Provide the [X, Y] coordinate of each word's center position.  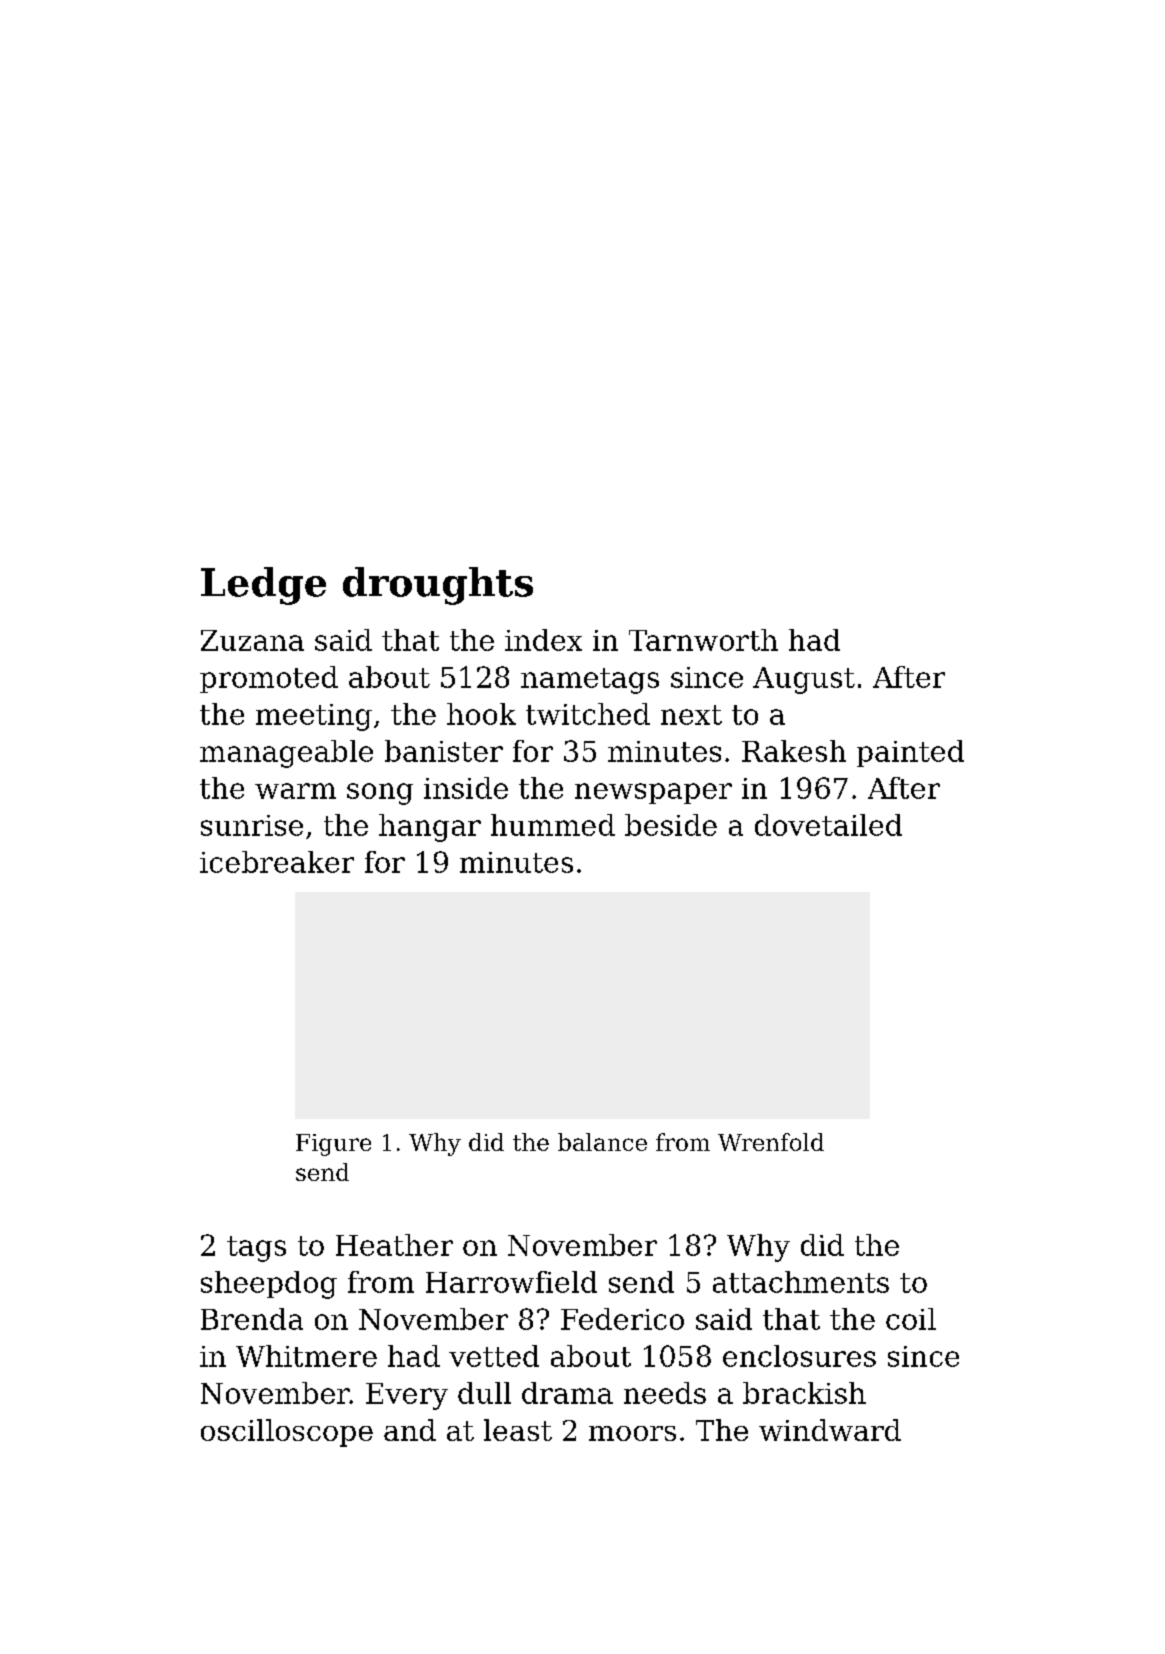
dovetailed [828, 825]
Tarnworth [703, 640]
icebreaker [277, 862]
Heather [394, 1245]
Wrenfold [771, 1142]
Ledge [263, 586]
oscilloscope [287, 1433]
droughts [438, 586]
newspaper [653, 793]
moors [632, 1433]
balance [602, 1142]
